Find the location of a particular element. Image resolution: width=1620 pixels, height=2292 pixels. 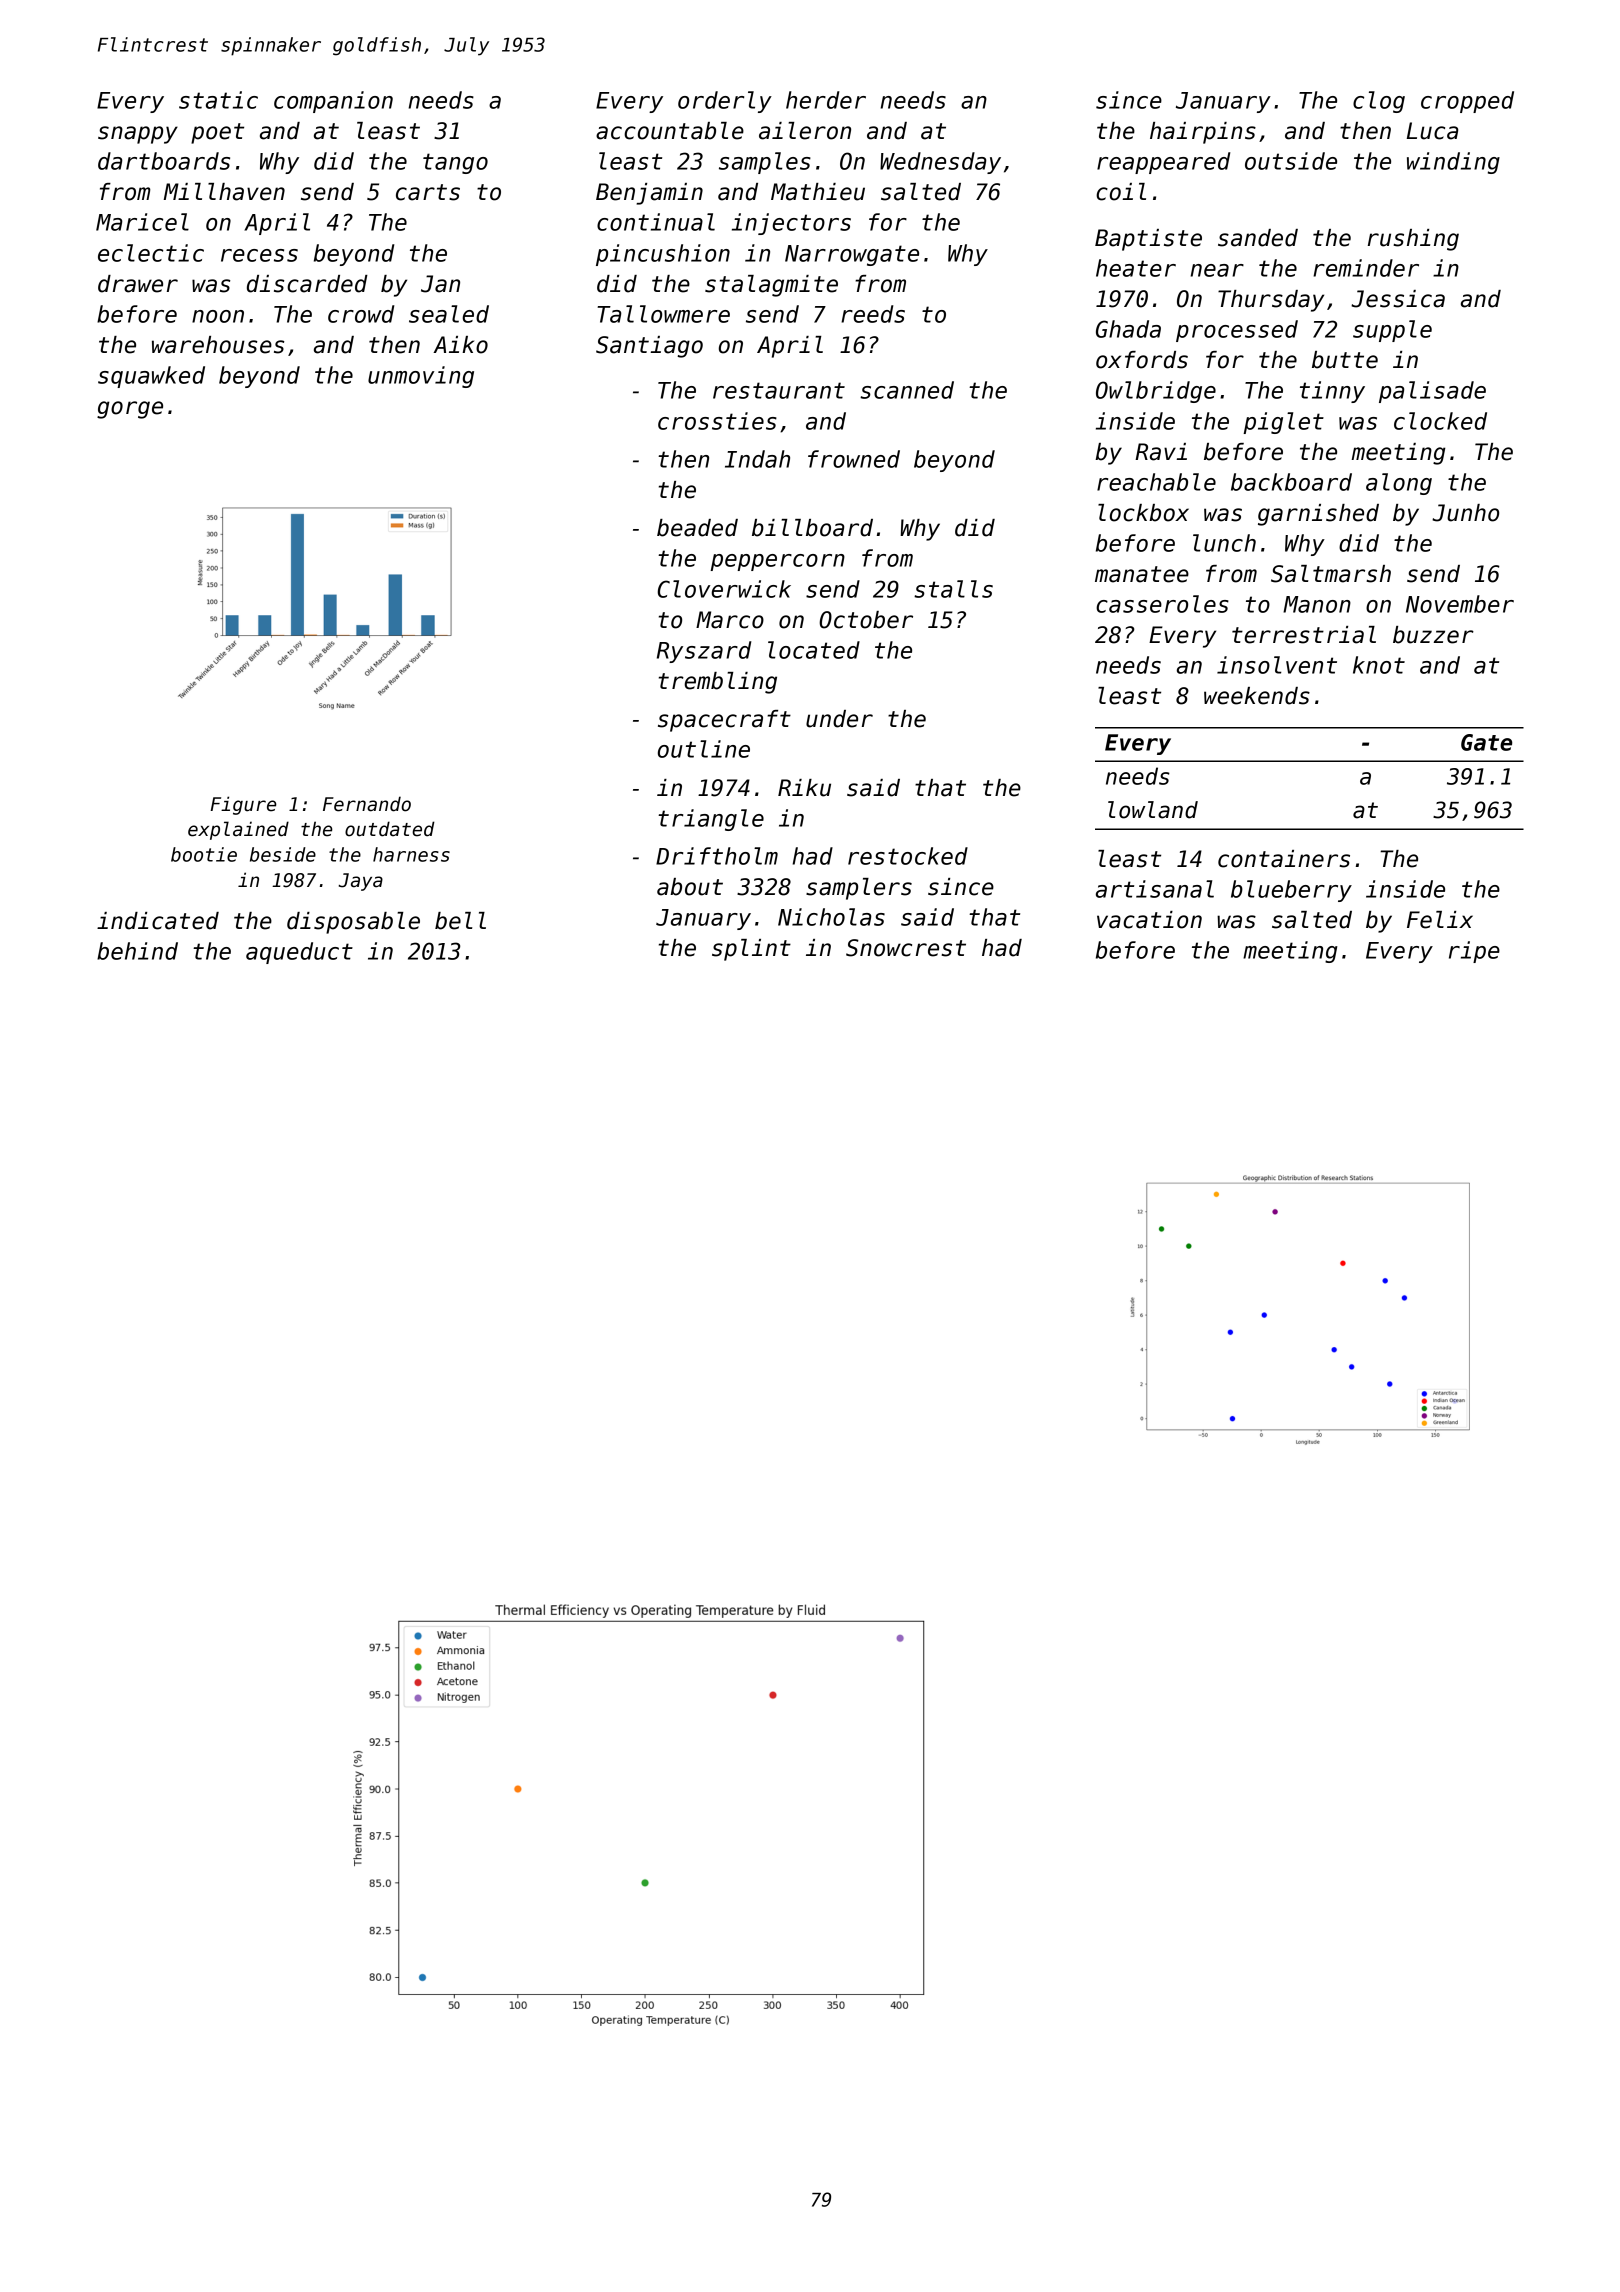

Riku is located at coordinates (804, 788).
